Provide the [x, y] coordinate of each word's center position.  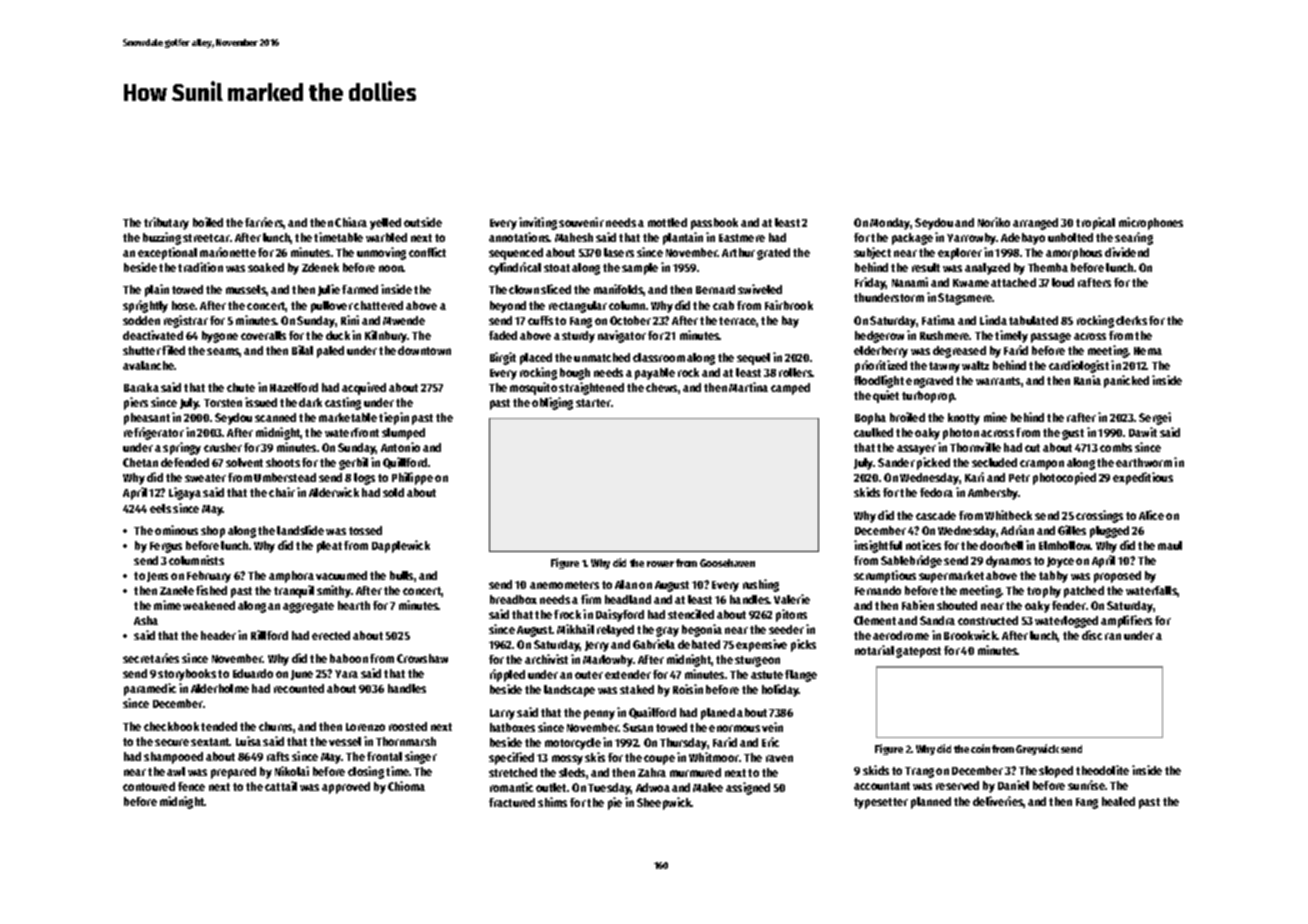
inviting [538, 223]
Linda [993, 320]
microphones [1151, 223]
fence [191, 786]
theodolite [1102, 770]
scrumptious [885, 576]
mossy [567, 760]
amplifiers [1126, 621]
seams [223, 352]
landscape [569, 691]
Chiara [351, 222]
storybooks [187, 675]
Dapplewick [401, 546]
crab [723, 305]
